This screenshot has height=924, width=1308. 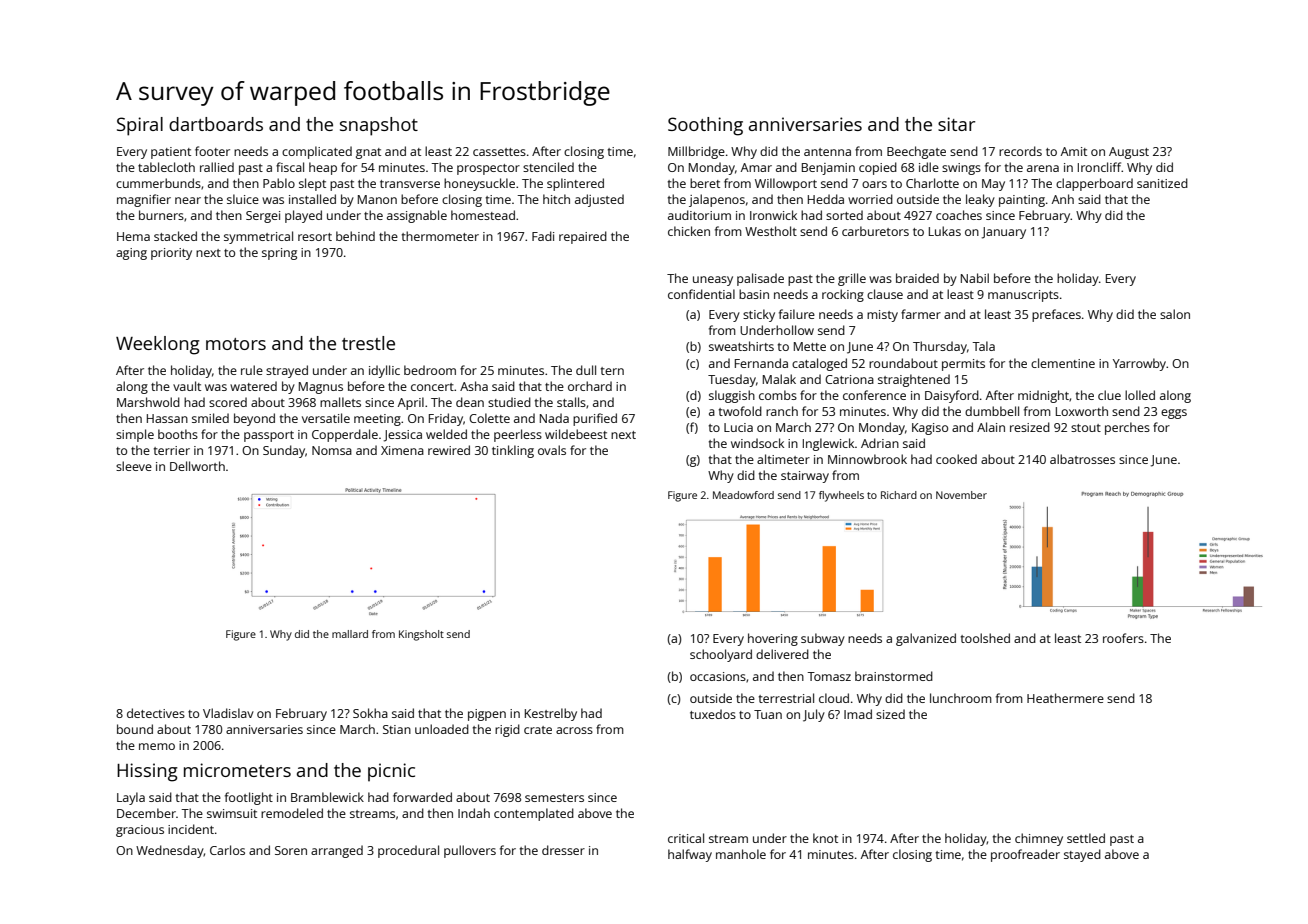 I want to click on arranged, so click(x=337, y=851).
